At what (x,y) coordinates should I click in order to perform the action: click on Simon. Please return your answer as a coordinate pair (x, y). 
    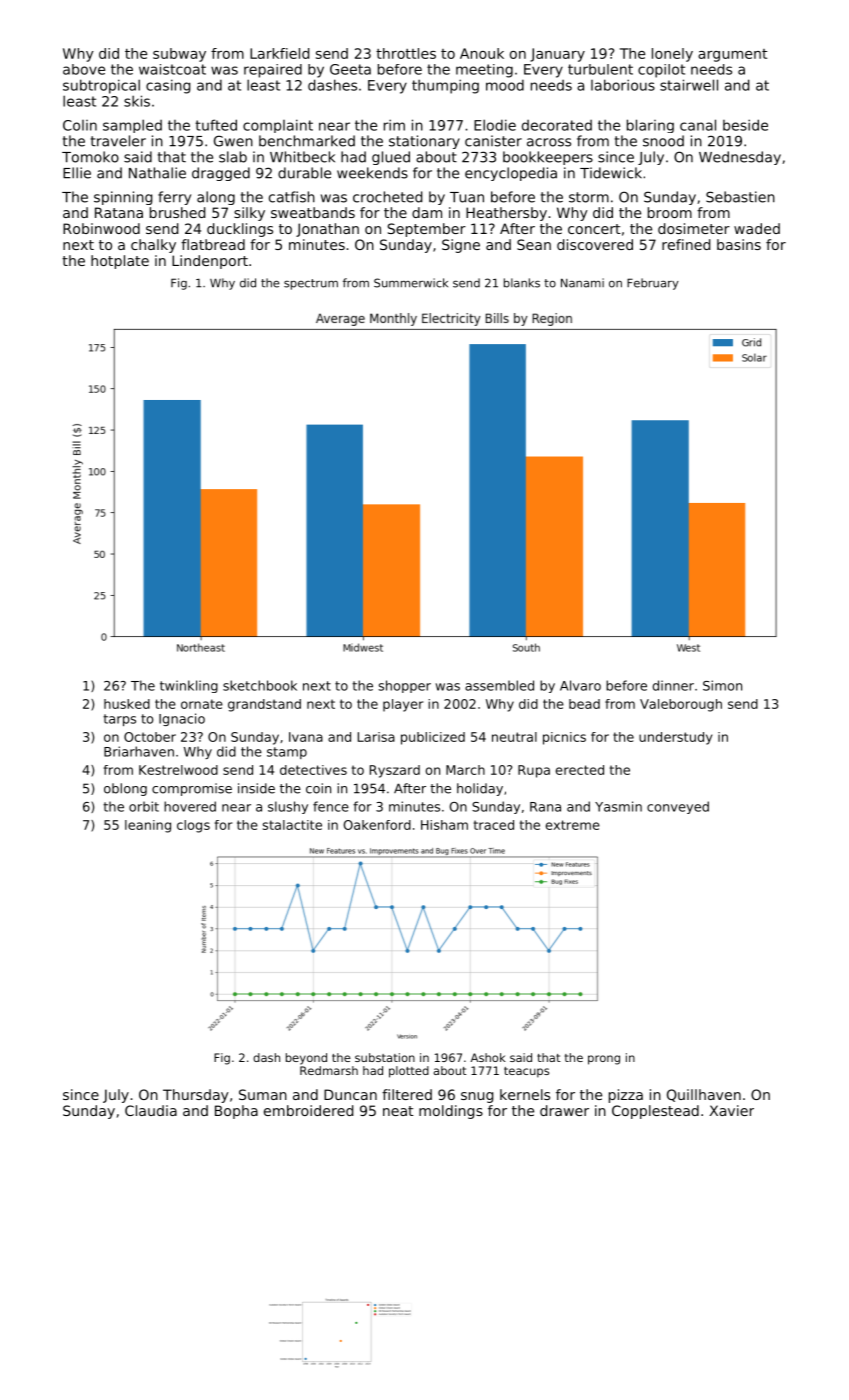
    Looking at the image, I should click on (722, 685).
